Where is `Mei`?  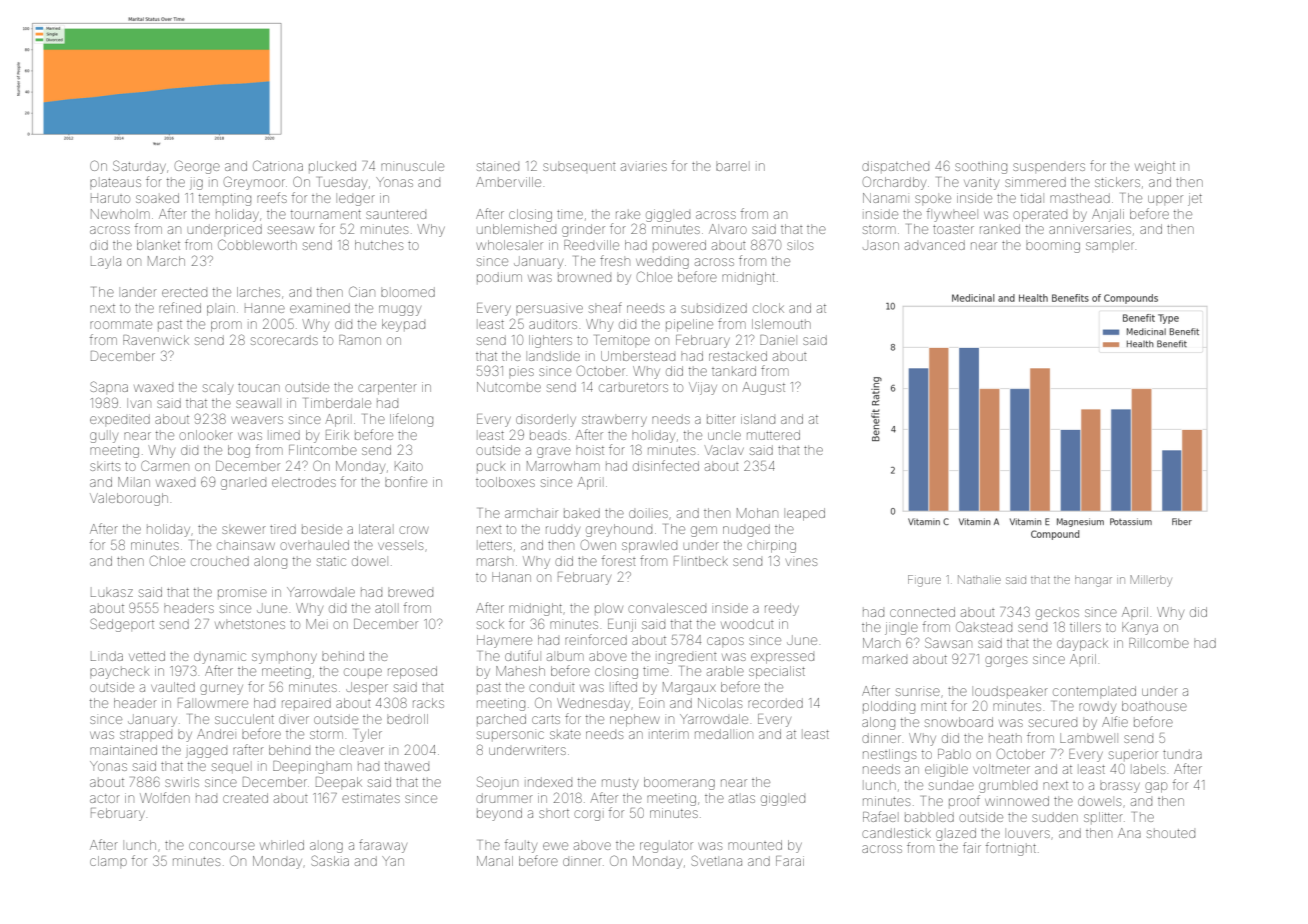
Mei is located at coordinates (315, 624).
